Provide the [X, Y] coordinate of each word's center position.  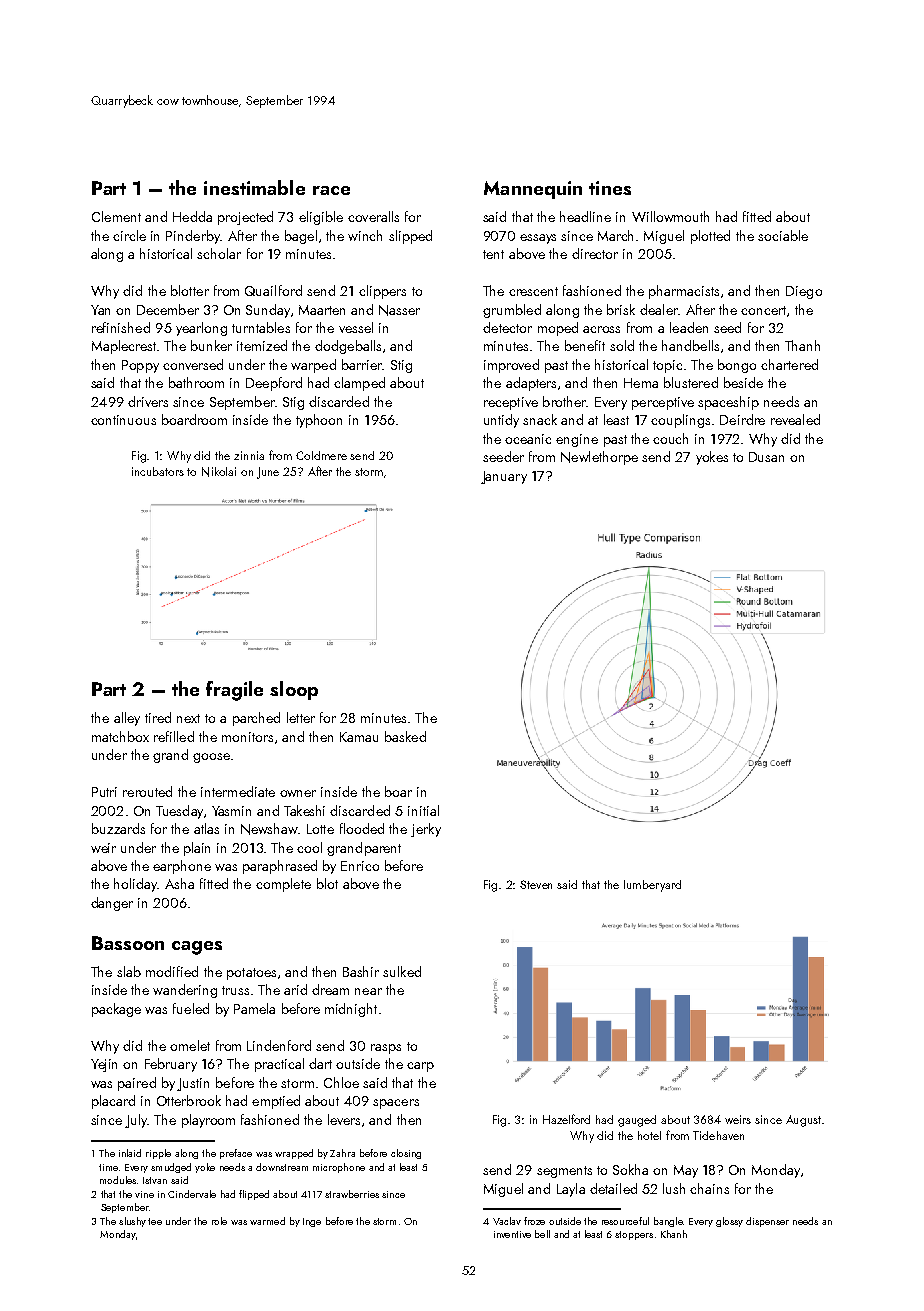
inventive [512, 1234]
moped [558, 329]
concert [763, 310]
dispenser [767, 1222]
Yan [100, 310]
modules [118, 1180]
